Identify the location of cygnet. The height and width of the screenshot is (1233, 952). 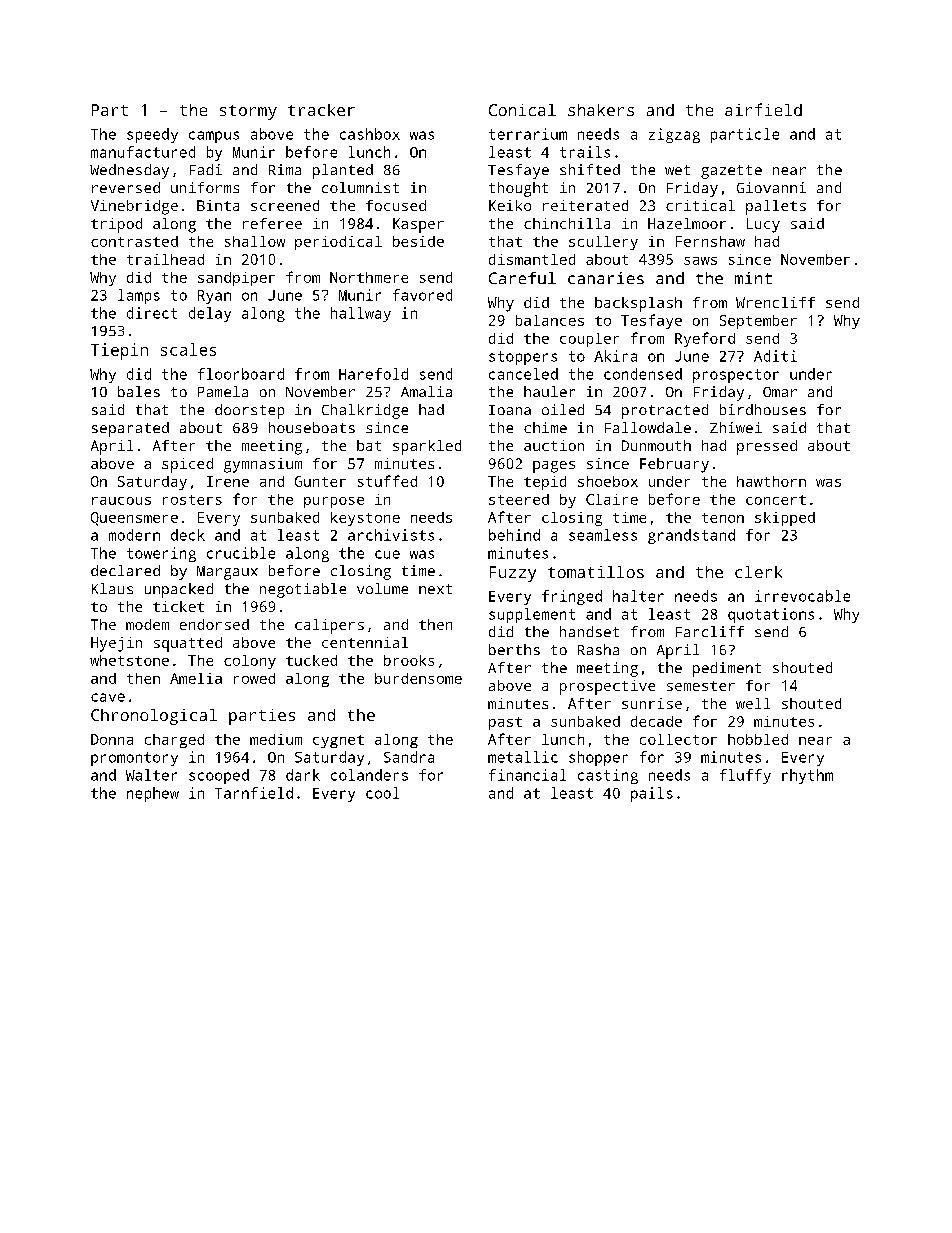
(338, 741).
